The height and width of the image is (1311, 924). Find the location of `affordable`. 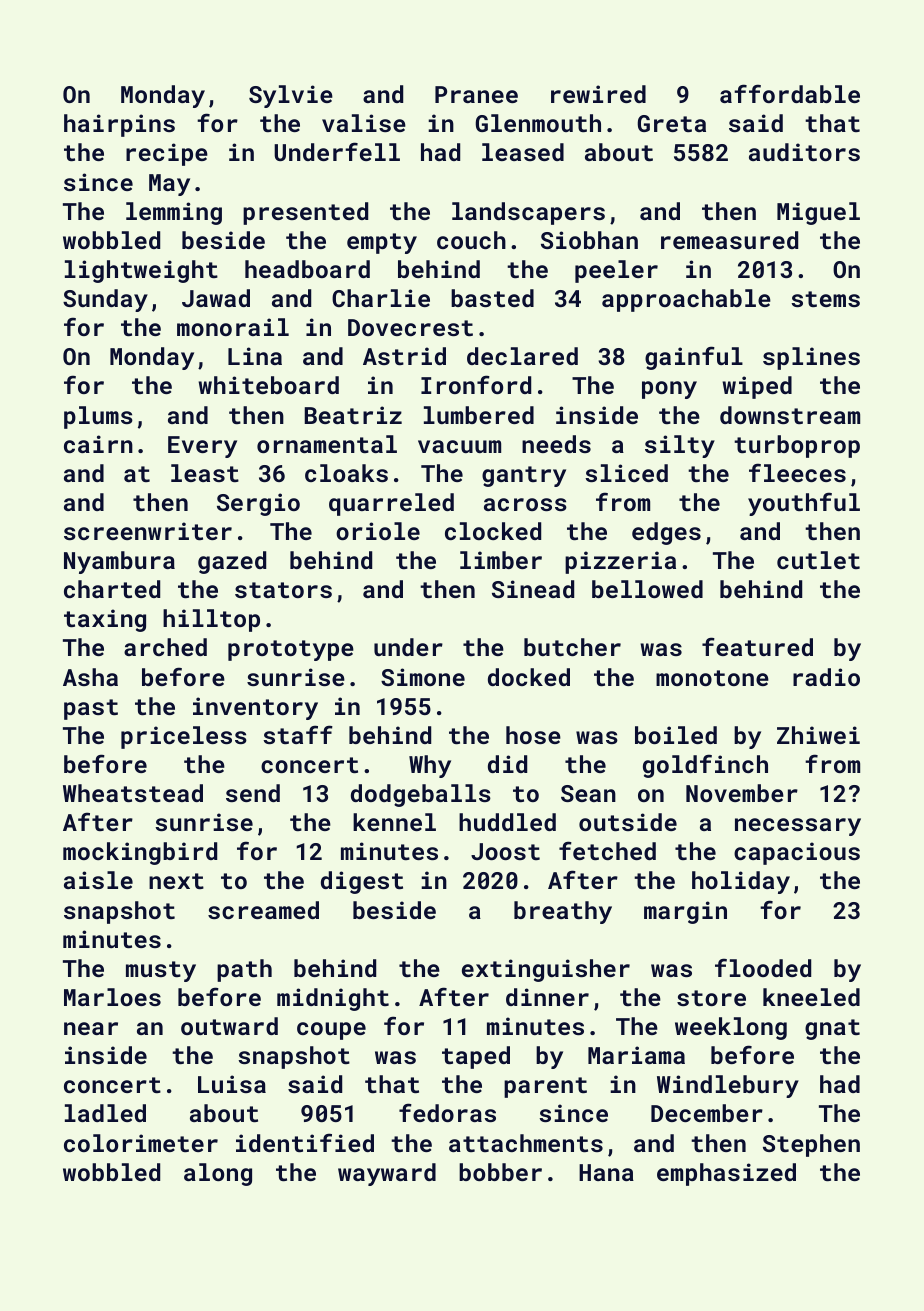

affordable is located at coordinates (790, 93).
